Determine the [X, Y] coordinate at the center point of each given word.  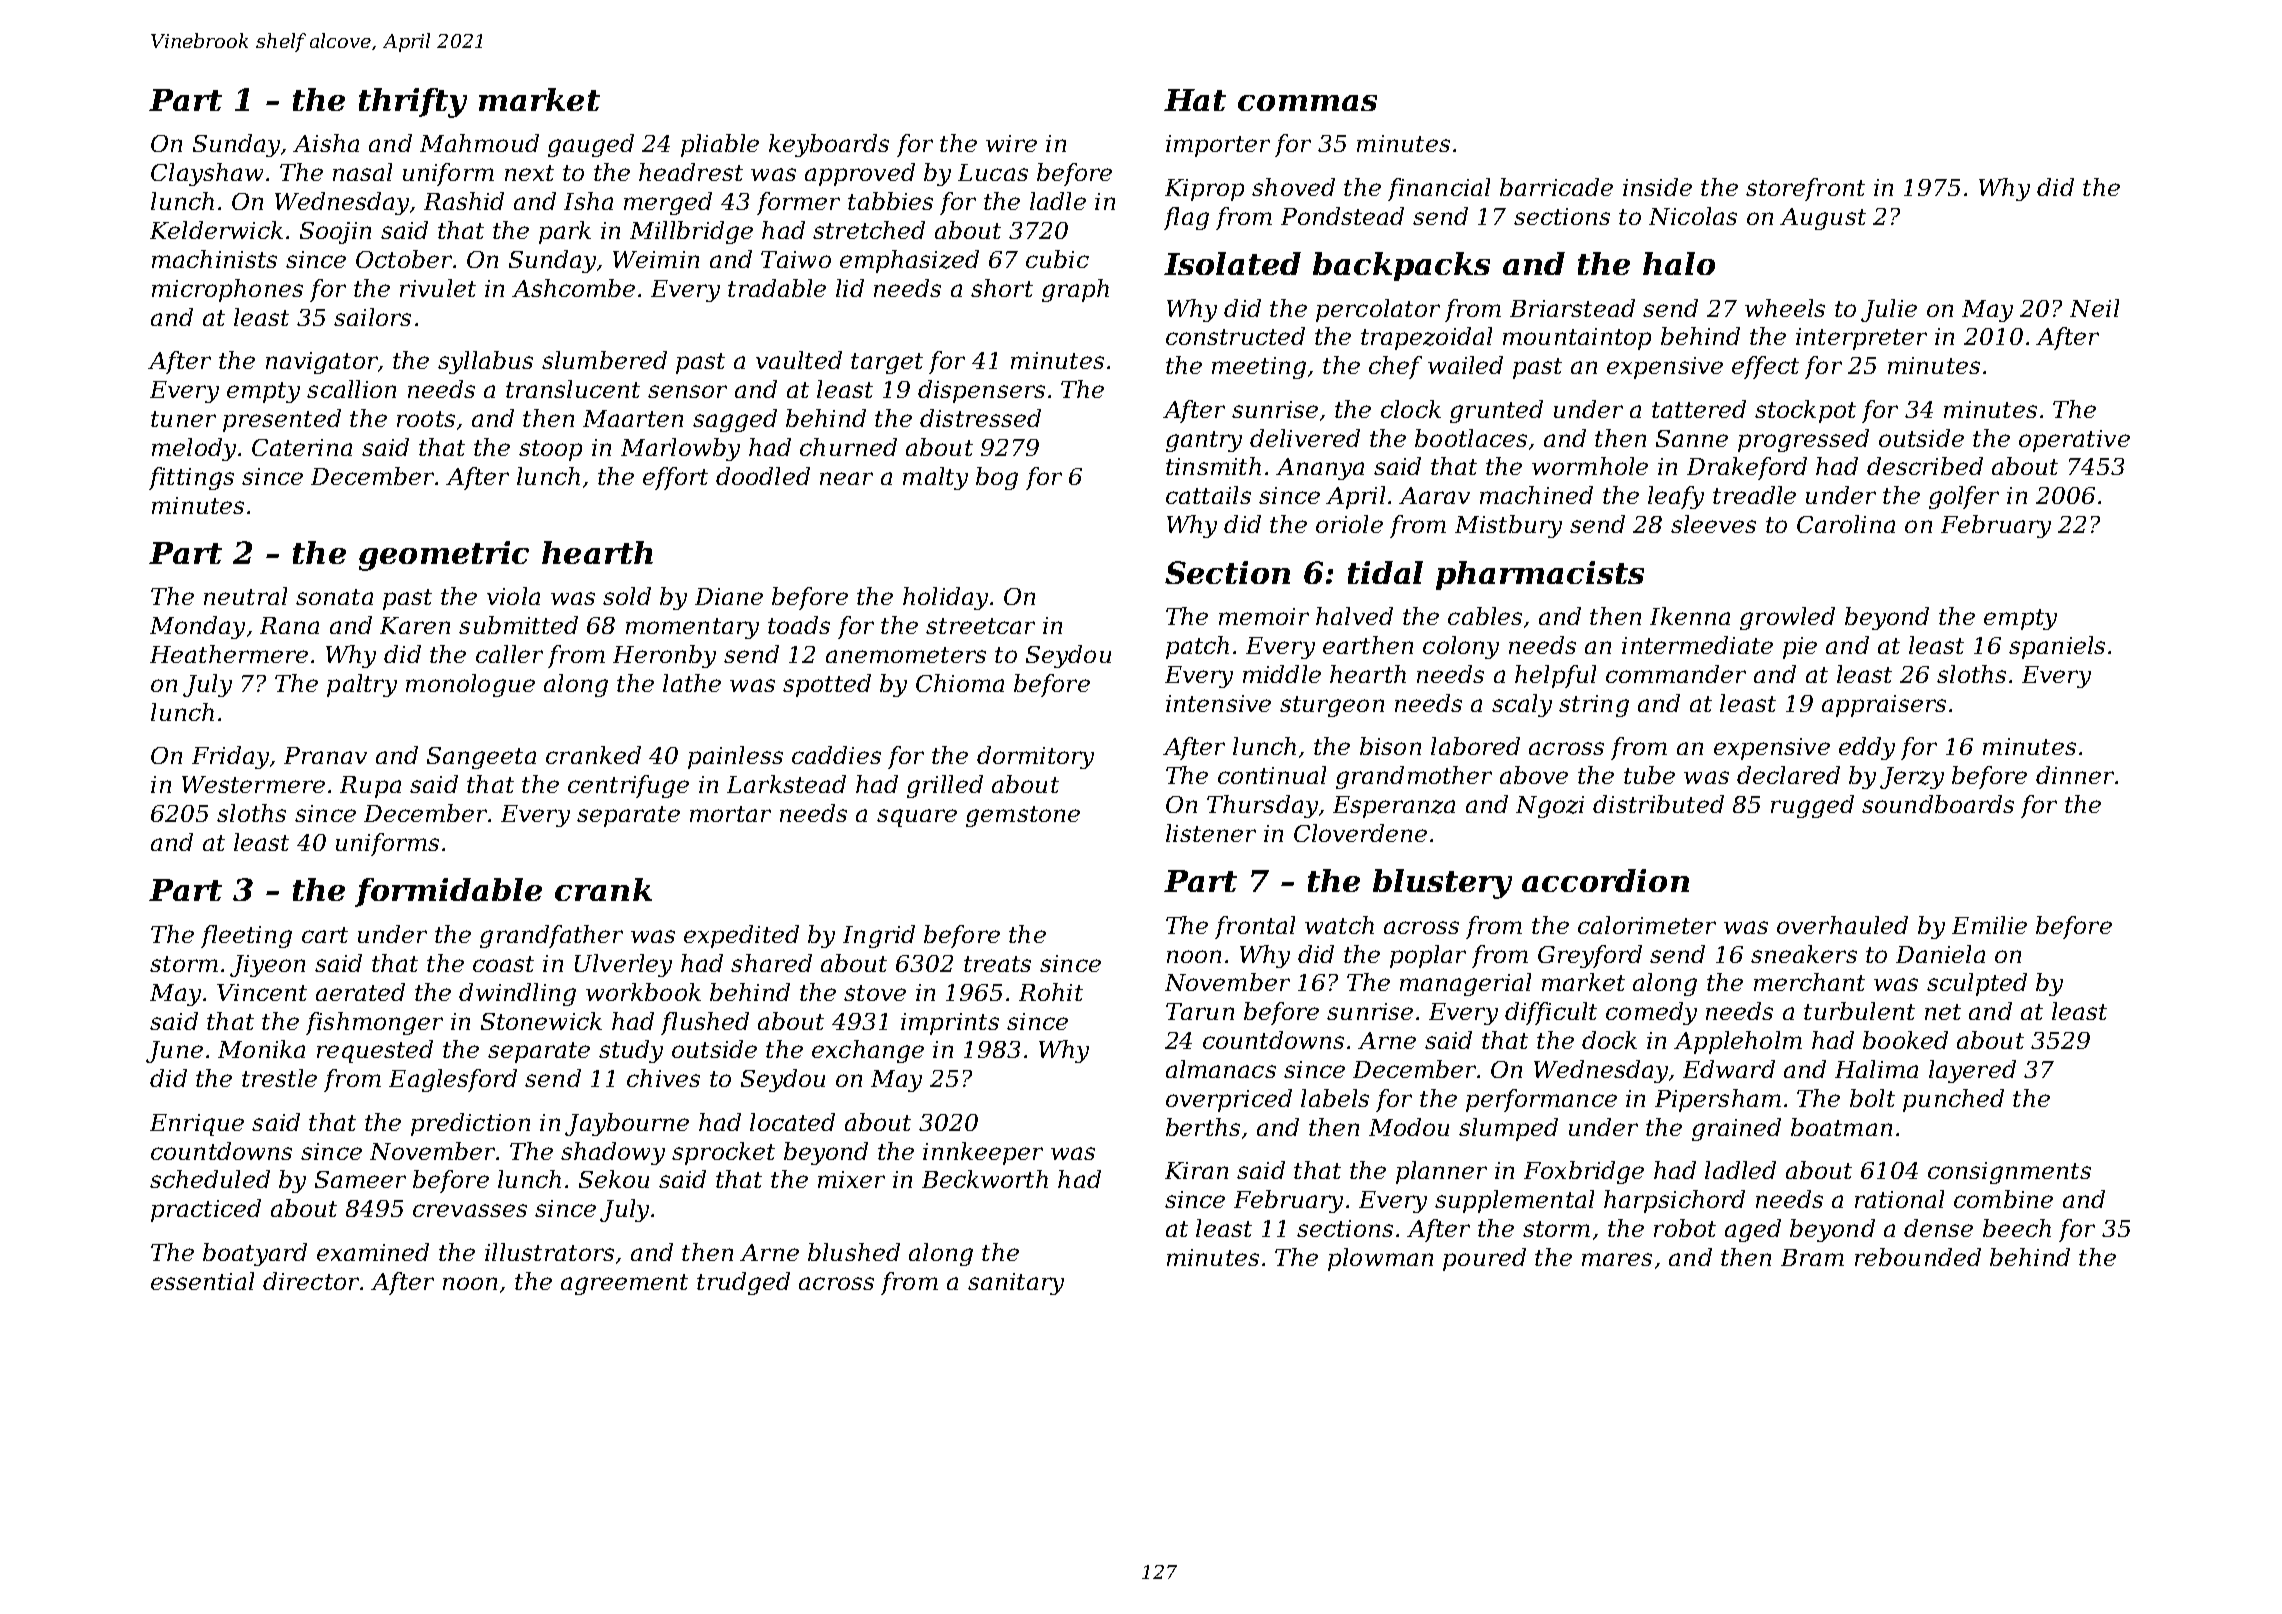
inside [1657, 187]
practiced [206, 1210]
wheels [1785, 308]
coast [503, 964]
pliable [720, 145]
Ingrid [879, 936]
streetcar [980, 626]
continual [1272, 775]
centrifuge [628, 786]
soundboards [1938, 804]
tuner [183, 419]
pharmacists [1540, 575]
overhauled [1842, 925]
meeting [1259, 368]
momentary [692, 628]
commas [1307, 103]
